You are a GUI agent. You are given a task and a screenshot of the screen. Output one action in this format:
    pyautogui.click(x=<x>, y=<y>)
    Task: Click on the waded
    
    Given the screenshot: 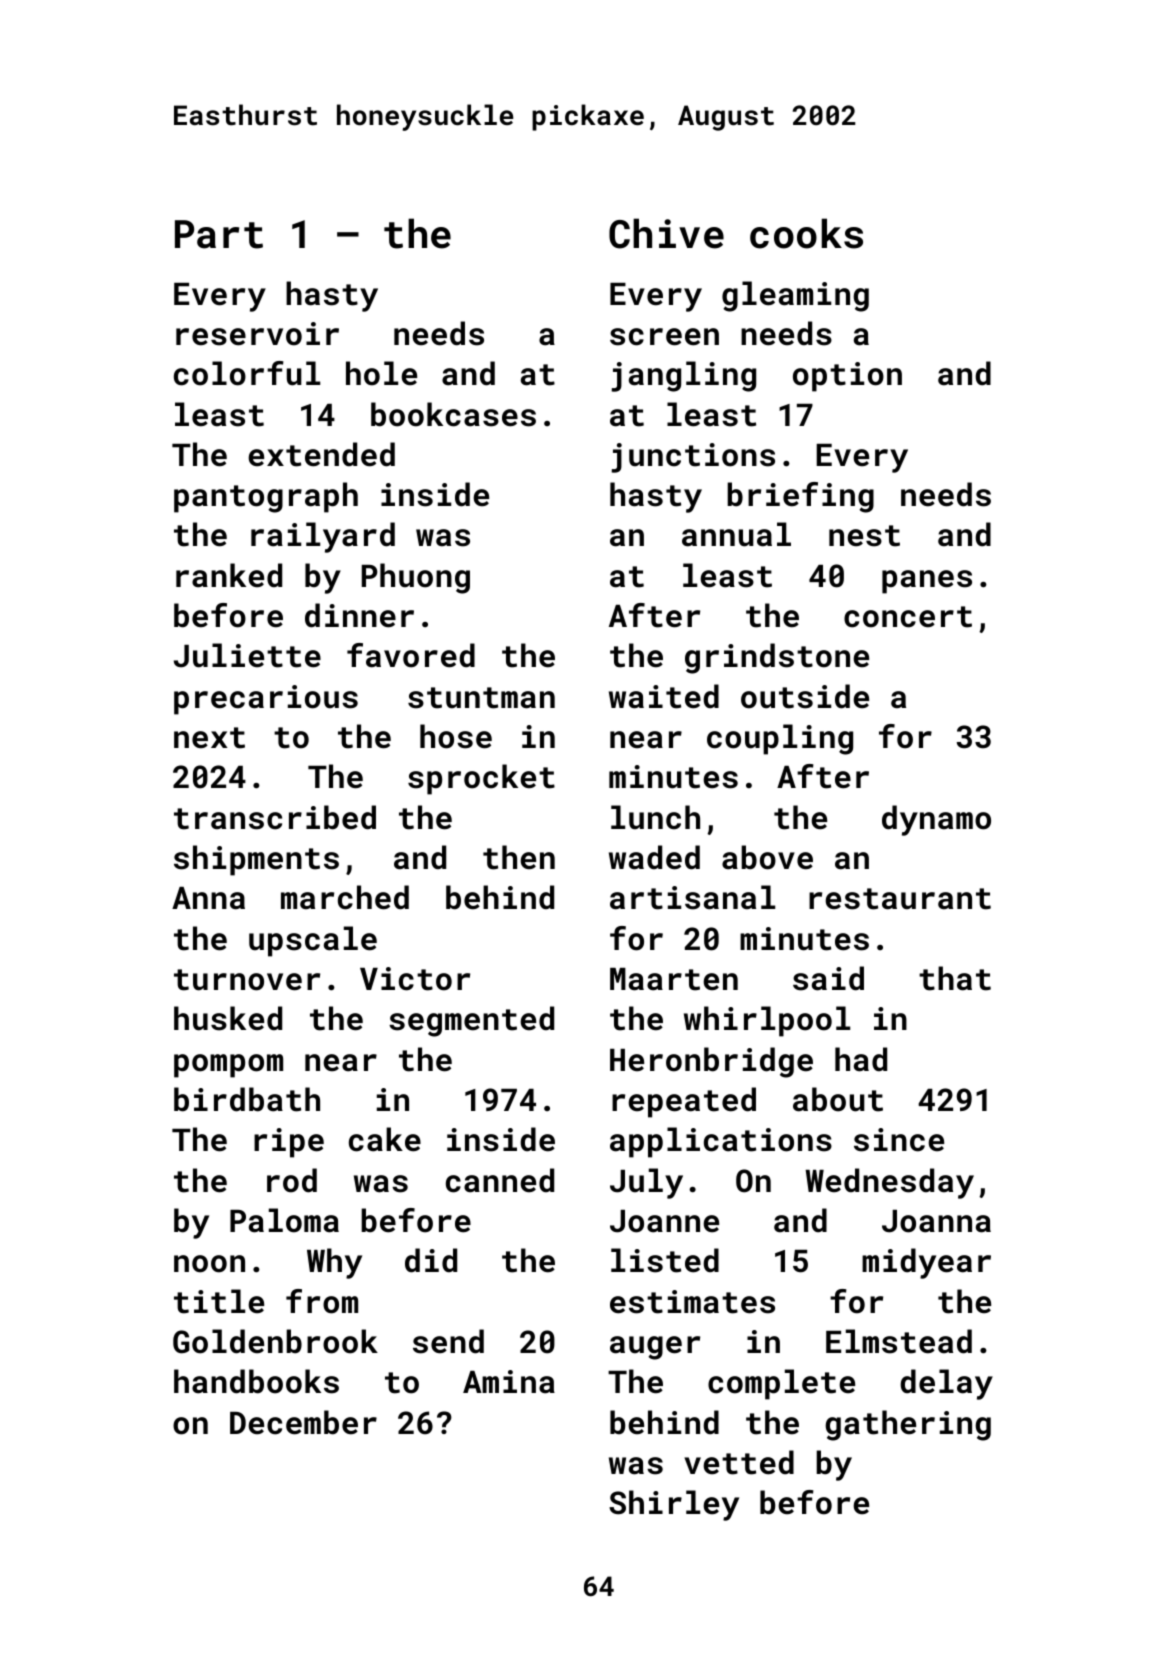 What is the action you would take?
    pyautogui.click(x=654, y=857)
